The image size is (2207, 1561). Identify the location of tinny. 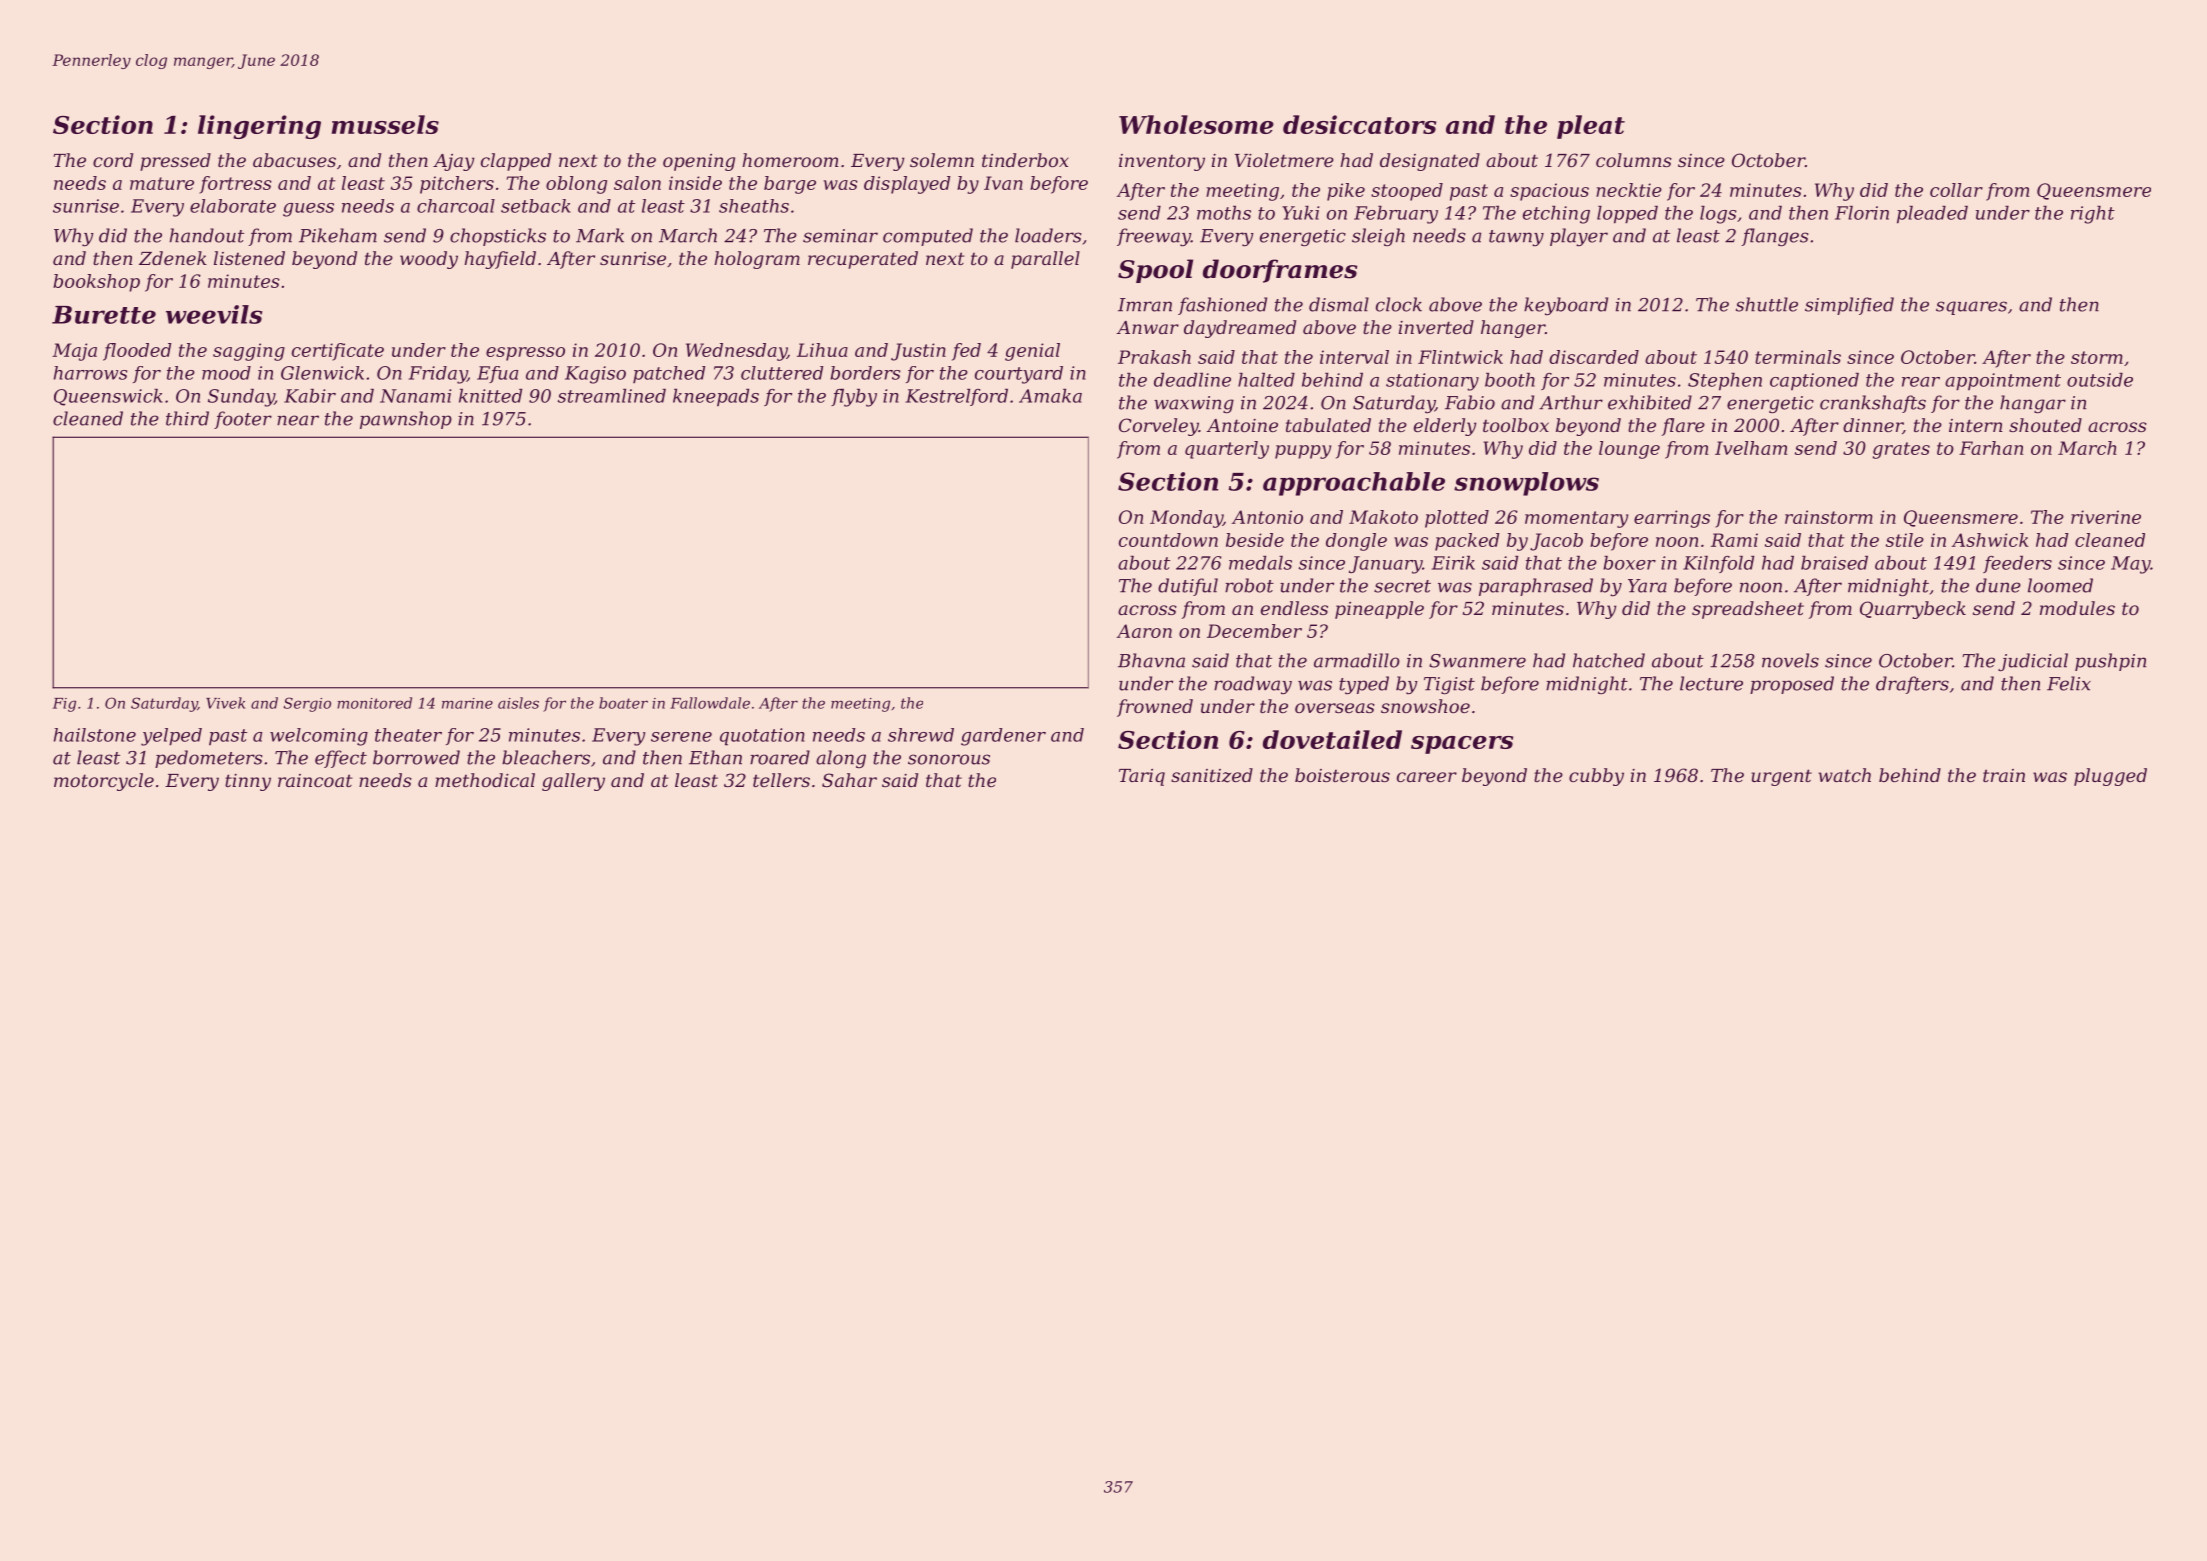
(248, 782).
